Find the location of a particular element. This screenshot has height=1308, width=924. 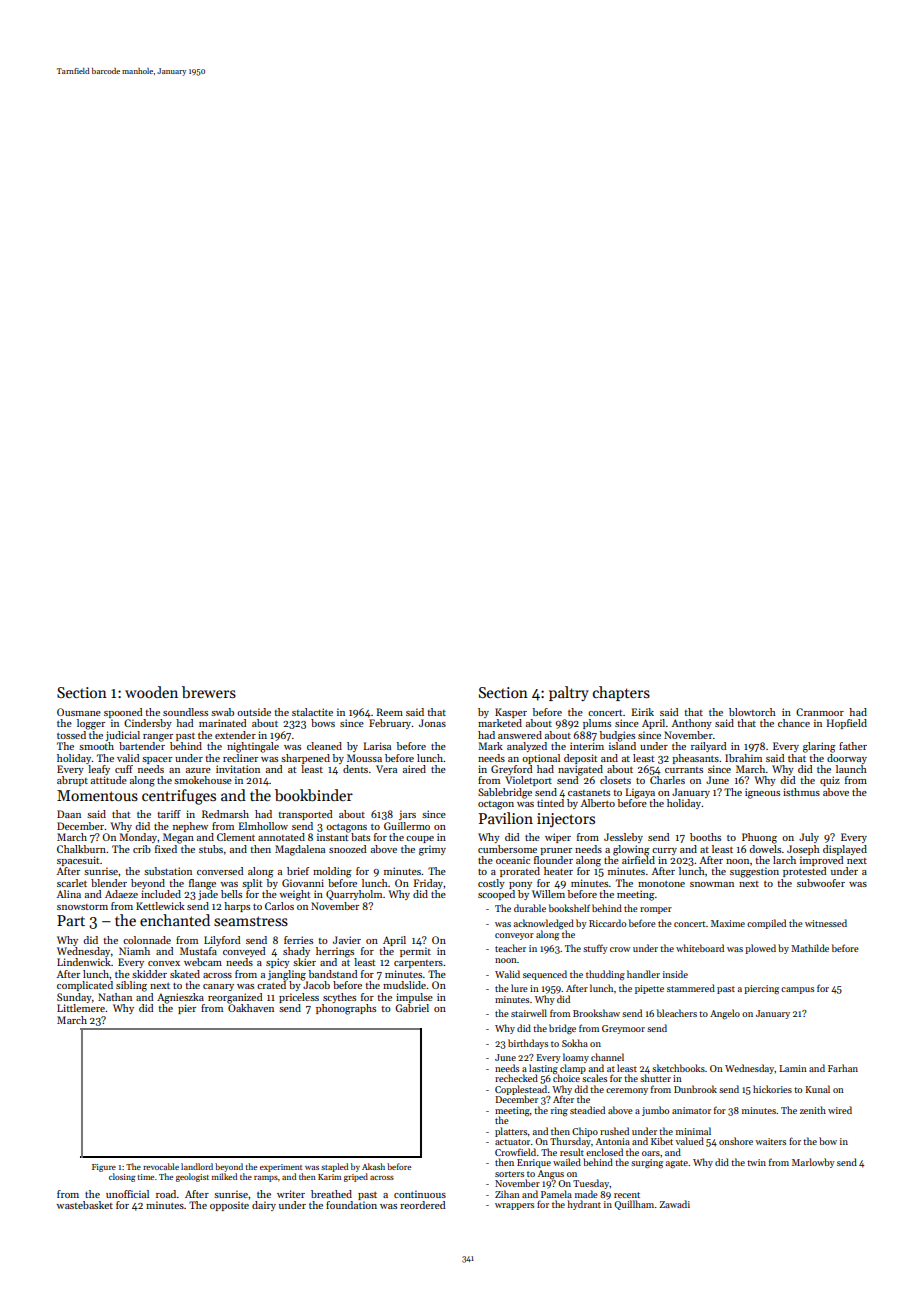

quiz is located at coordinates (830, 781).
